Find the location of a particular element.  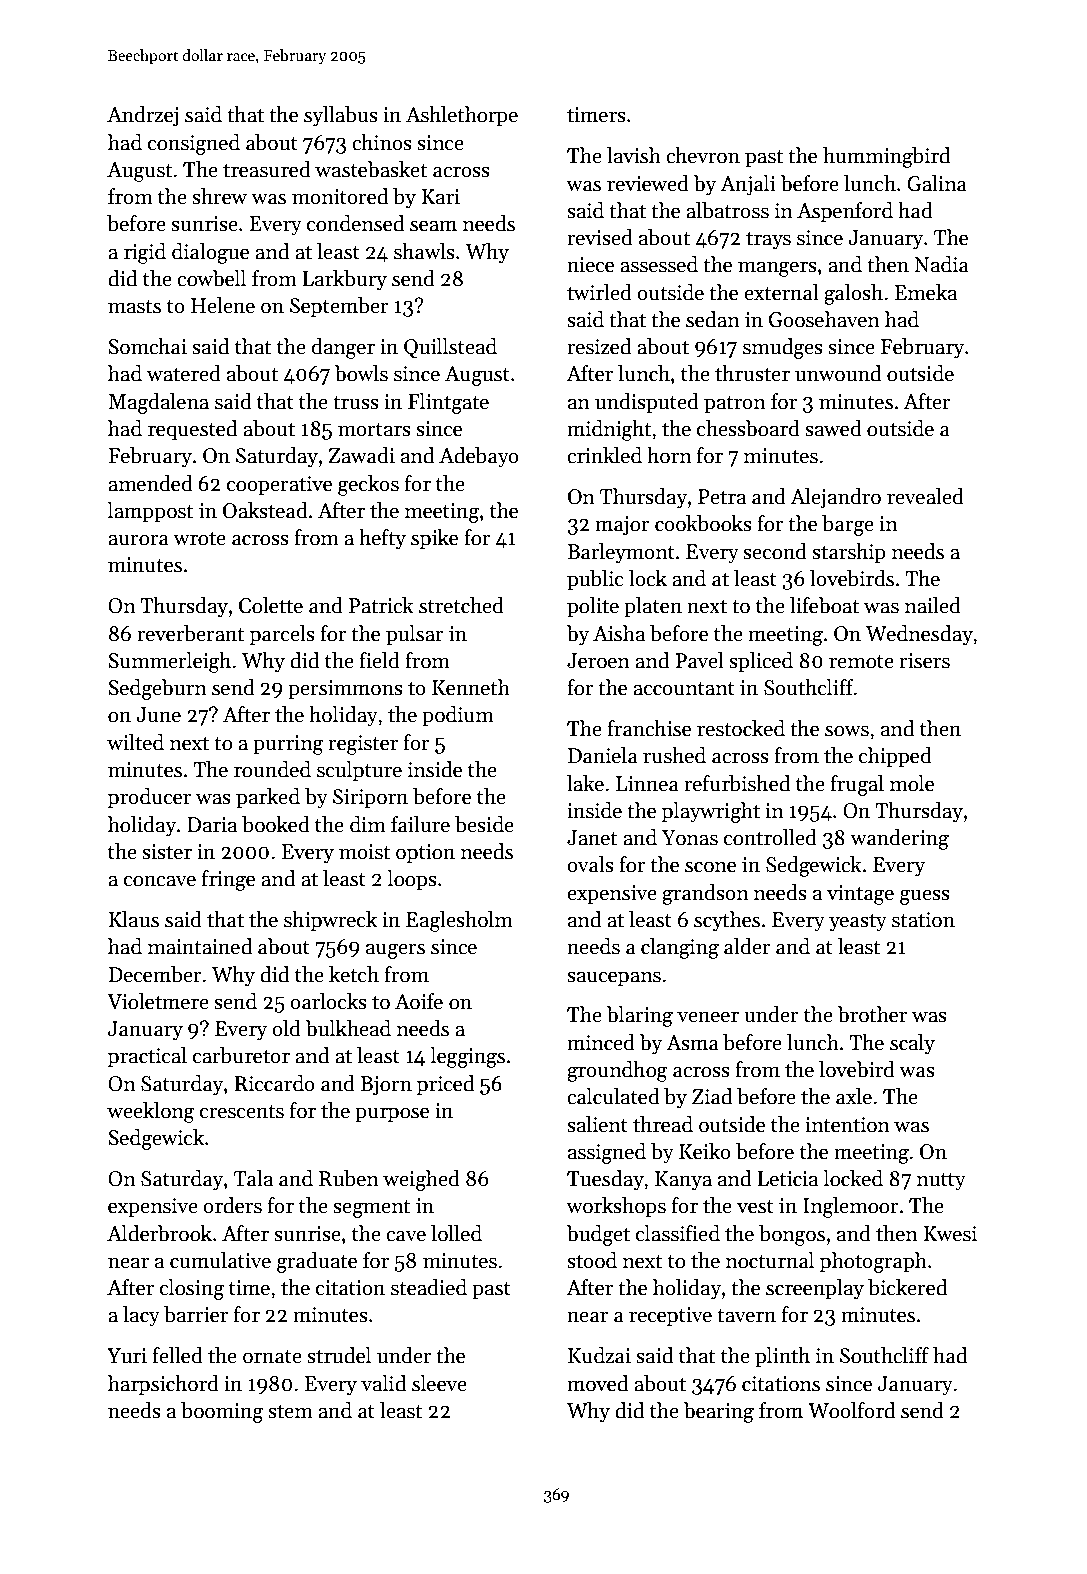

moved is located at coordinates (597, 1383).
